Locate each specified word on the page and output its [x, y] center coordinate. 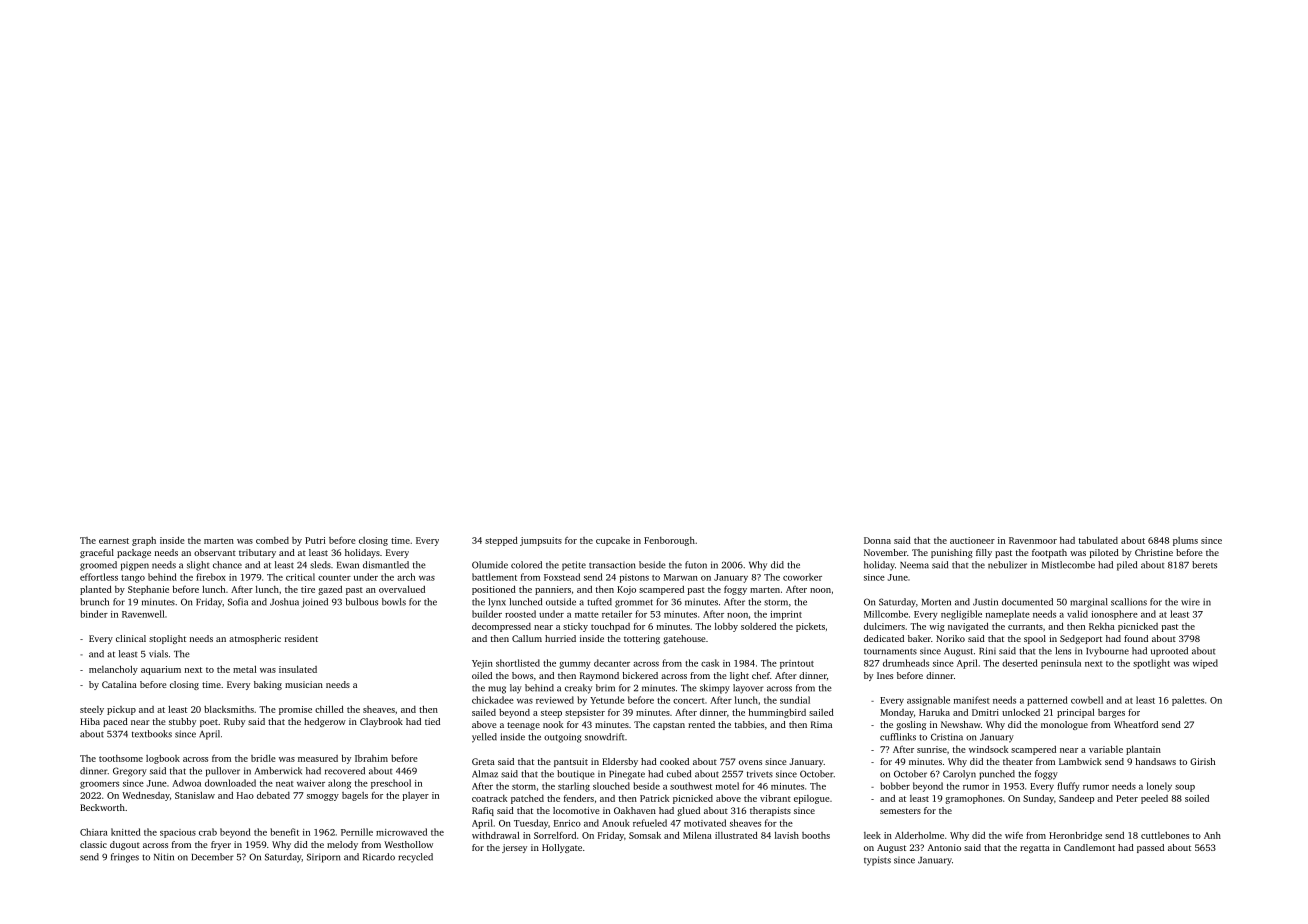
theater [1018, 761]
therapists [770, 811]
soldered [758, 626]
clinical [131, 638]
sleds [320, 565]
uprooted [1169, 652]
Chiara [94, 832]
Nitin [164, 857]
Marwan [681, 577]
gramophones [973, 799]
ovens [750, 762]
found [1136, 638]
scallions [1129, 602]
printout [797, 664]
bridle [263, 758]
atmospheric [255, 639]
